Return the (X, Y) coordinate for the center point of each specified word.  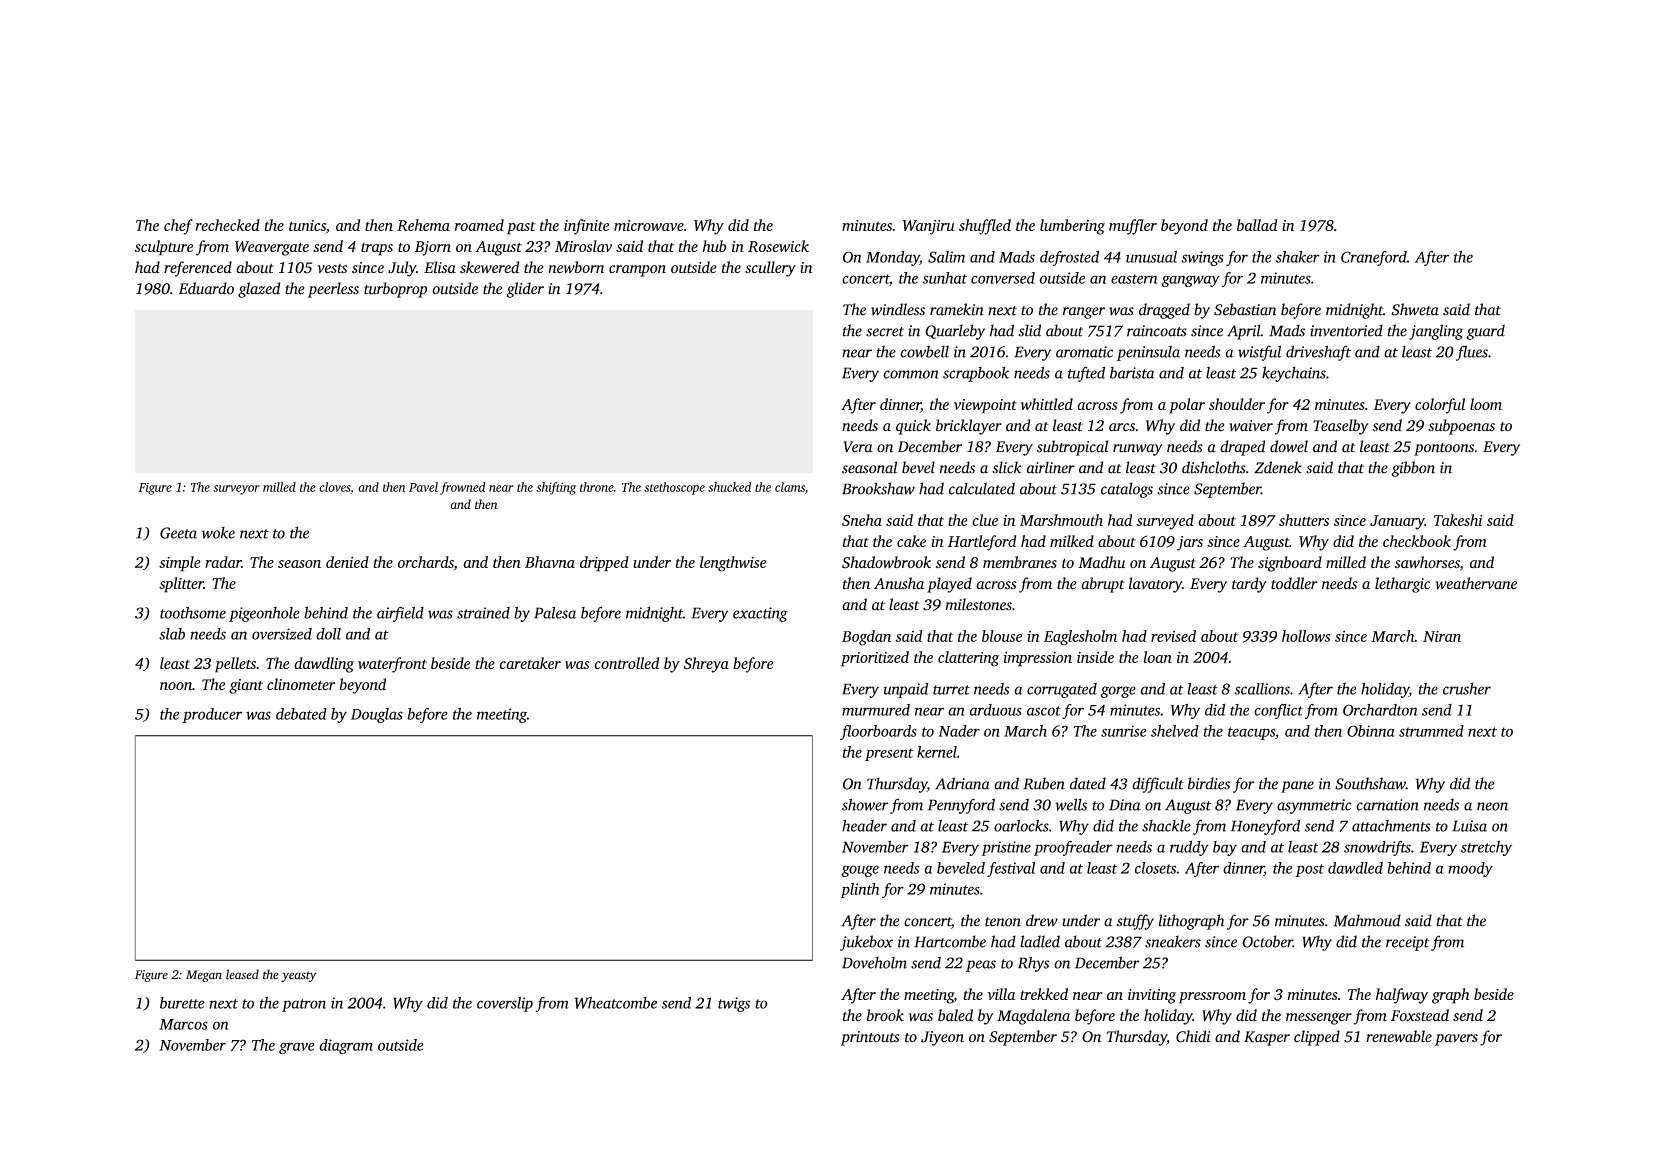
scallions (1262, 689)
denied (347, 562)
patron (304, 1005)
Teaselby (1341, 427)
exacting (760, 614)
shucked (729, 487)
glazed (259, 290)
